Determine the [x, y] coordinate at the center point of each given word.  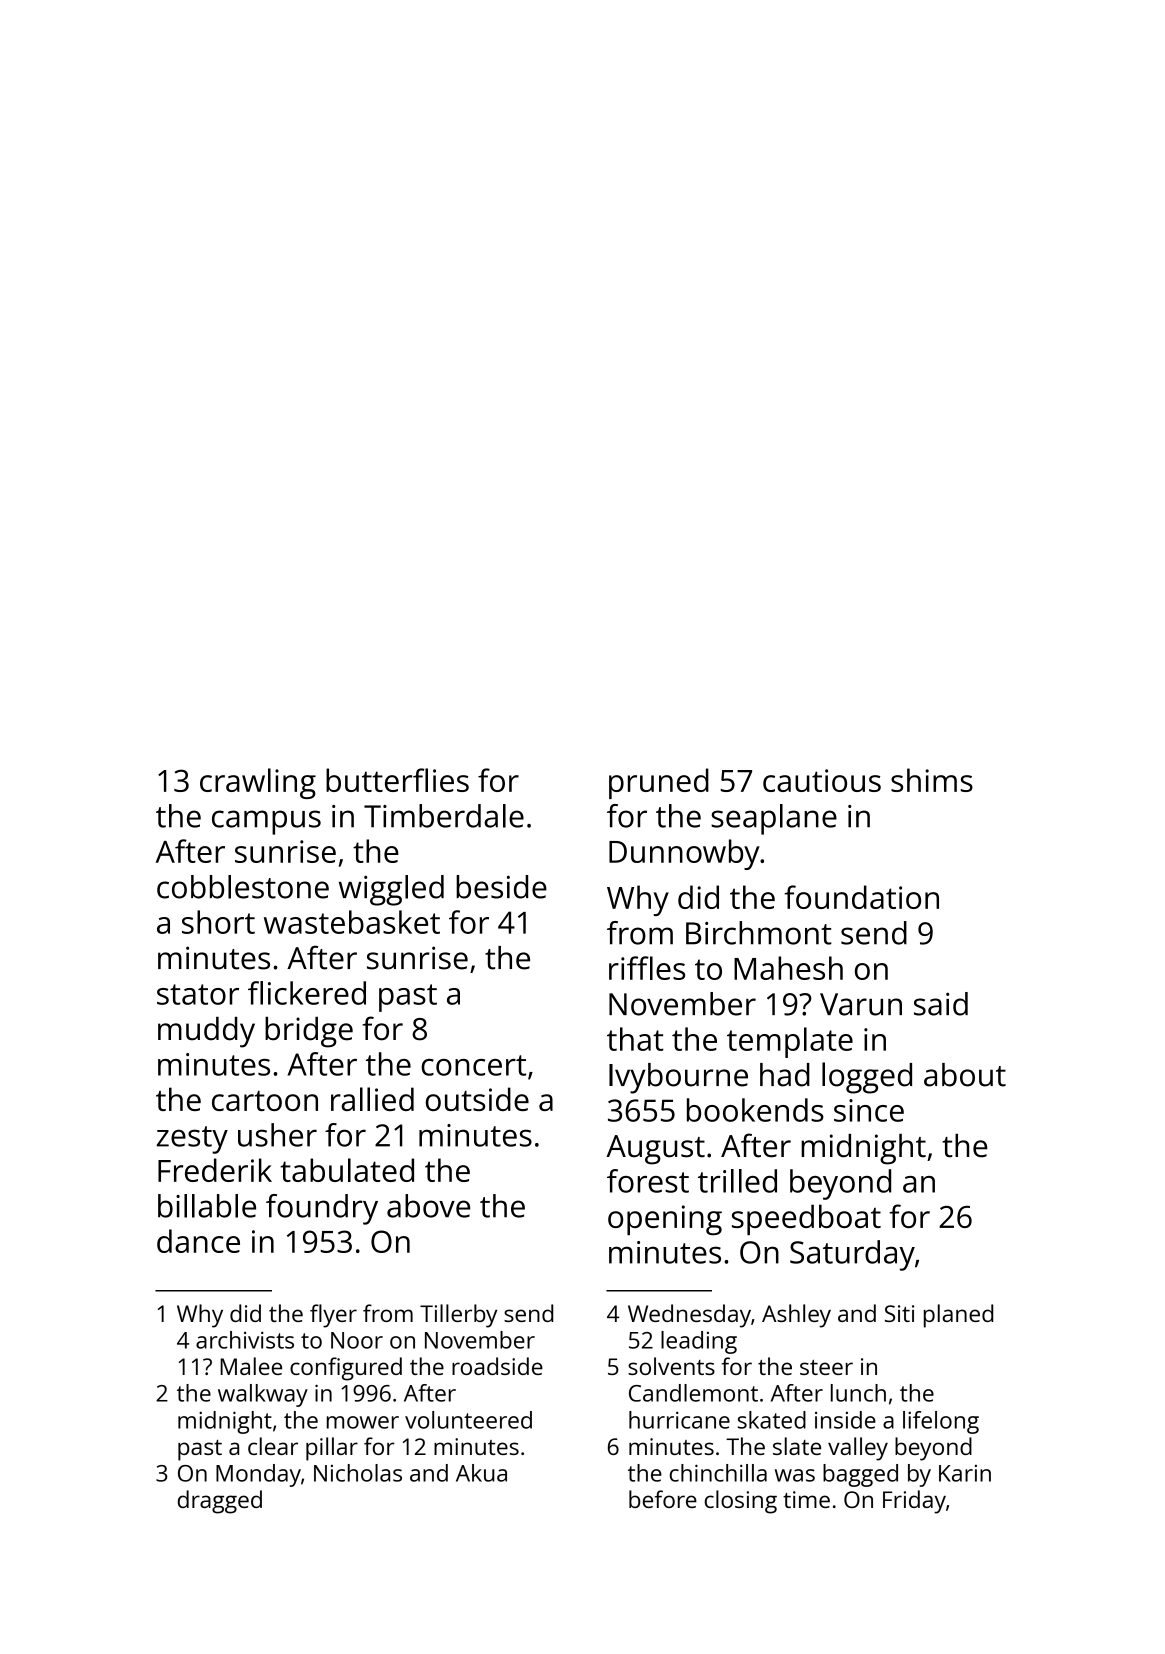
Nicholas [358, 1473]
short [218, 922]
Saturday [852, 1255]
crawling [258, 783]
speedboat [806, 1219]
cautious [822, 780]
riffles [647, 968]
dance [198, 1241]
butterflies [397, 780]
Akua [481, 1473]
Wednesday [689, 1316]
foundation [861, 897]
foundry [322, 1209]
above [428, 1206]
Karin [965, 1473]
